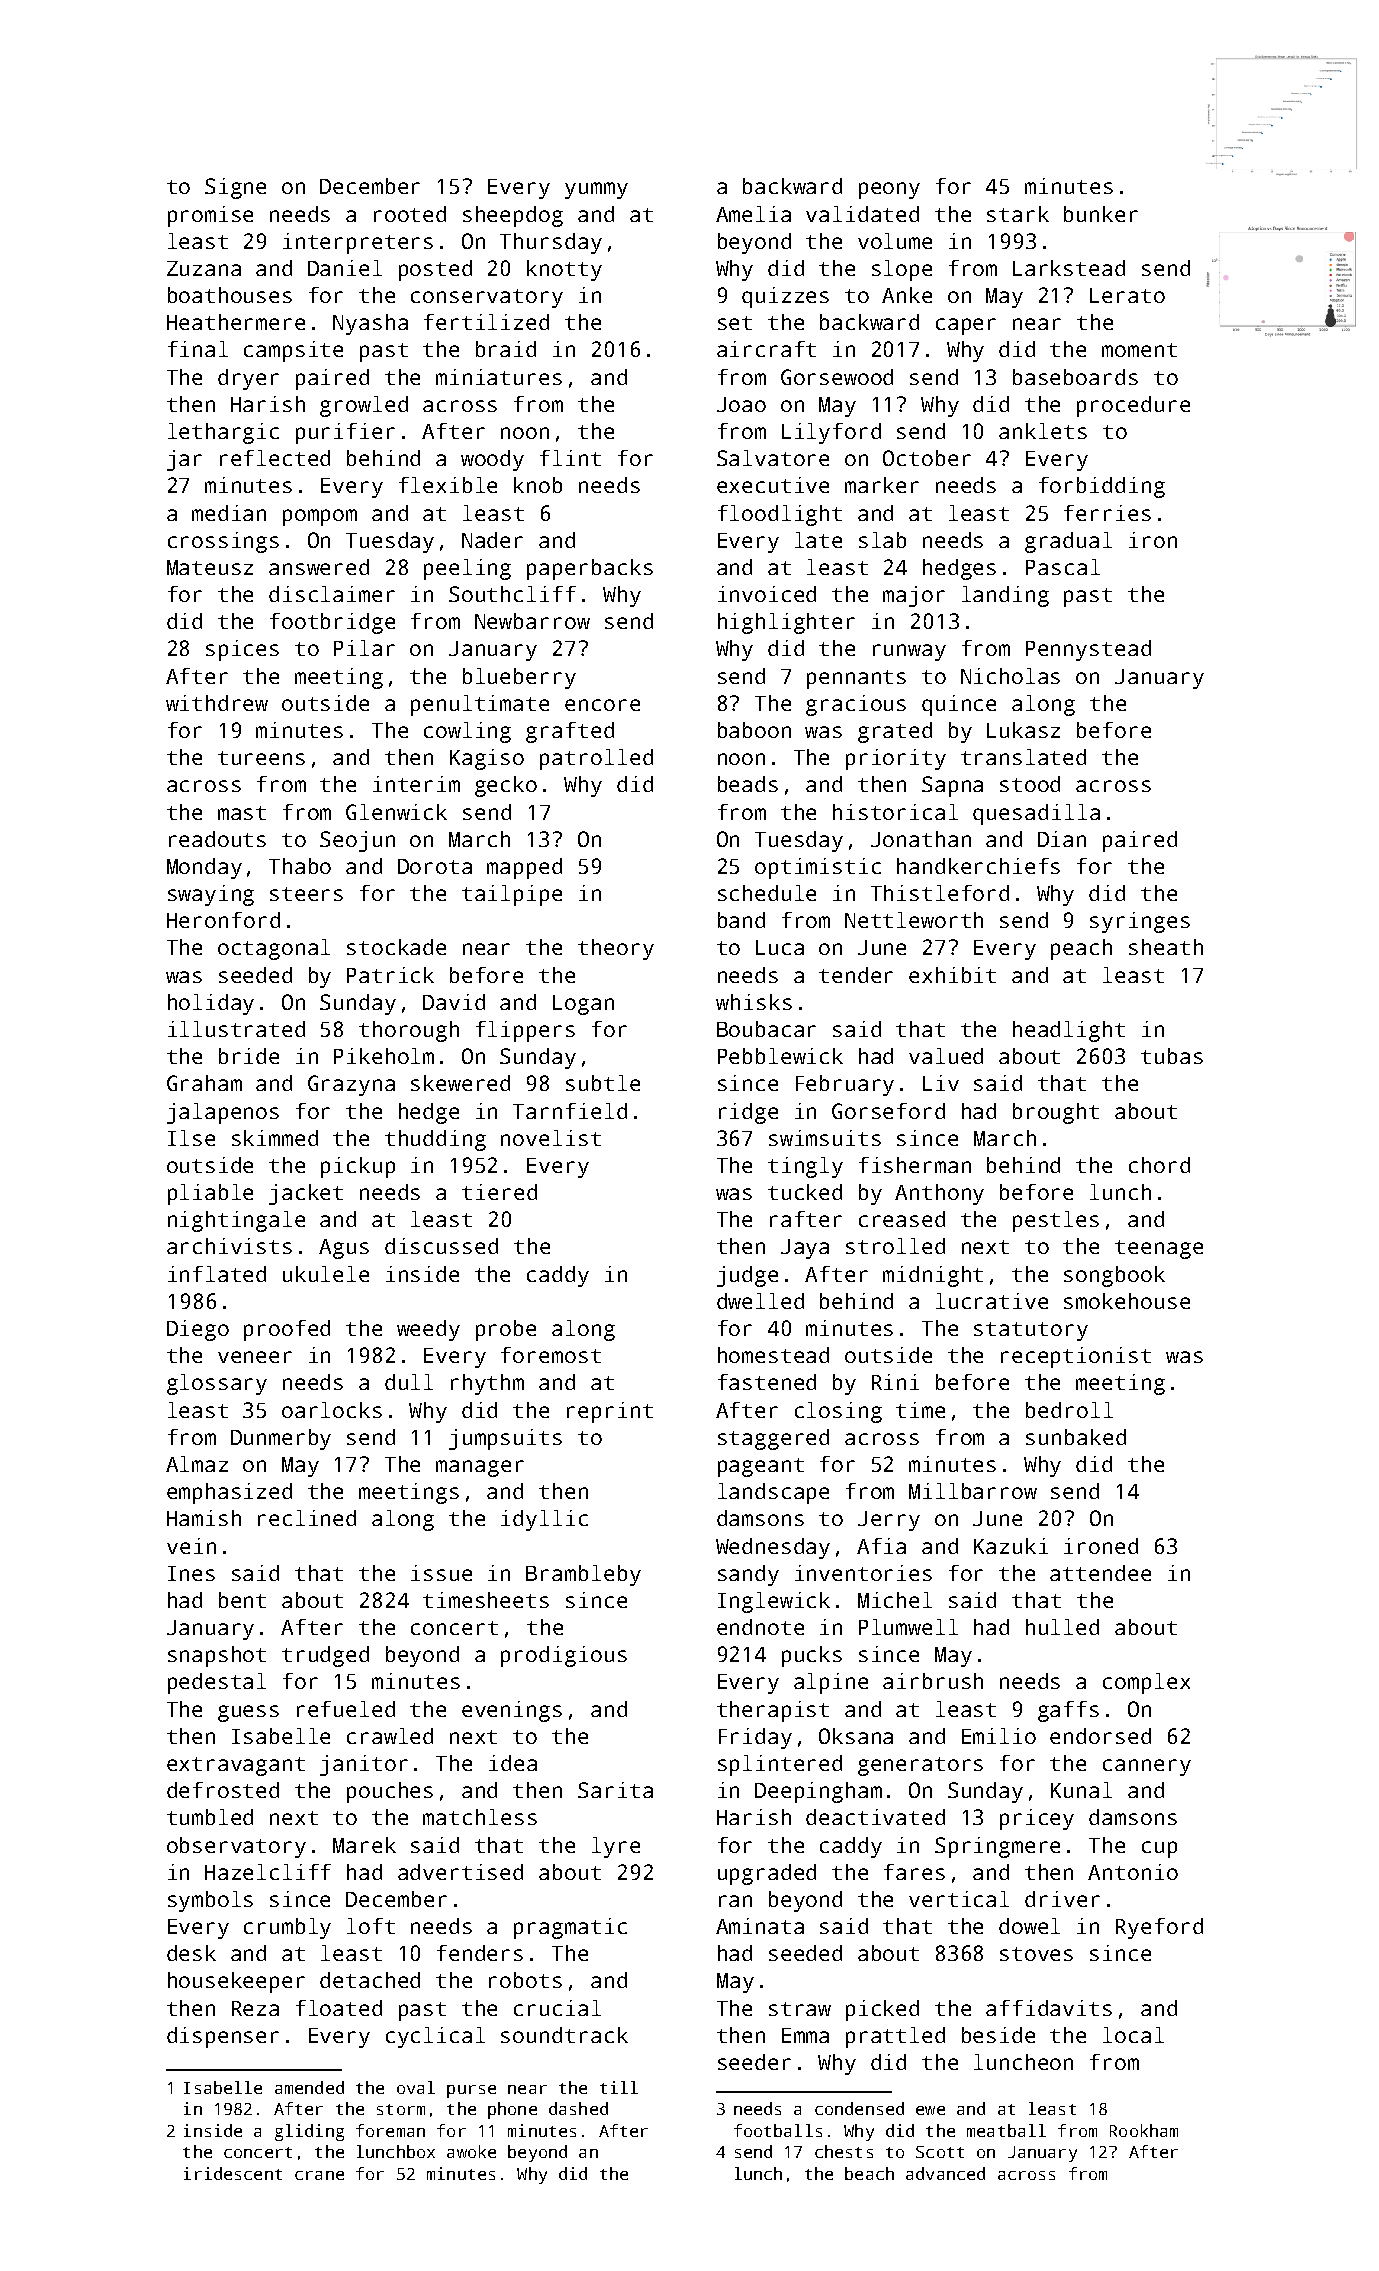 This screenshot has width=1379, height=2271. I want to click on marker, so click(882, 485).
